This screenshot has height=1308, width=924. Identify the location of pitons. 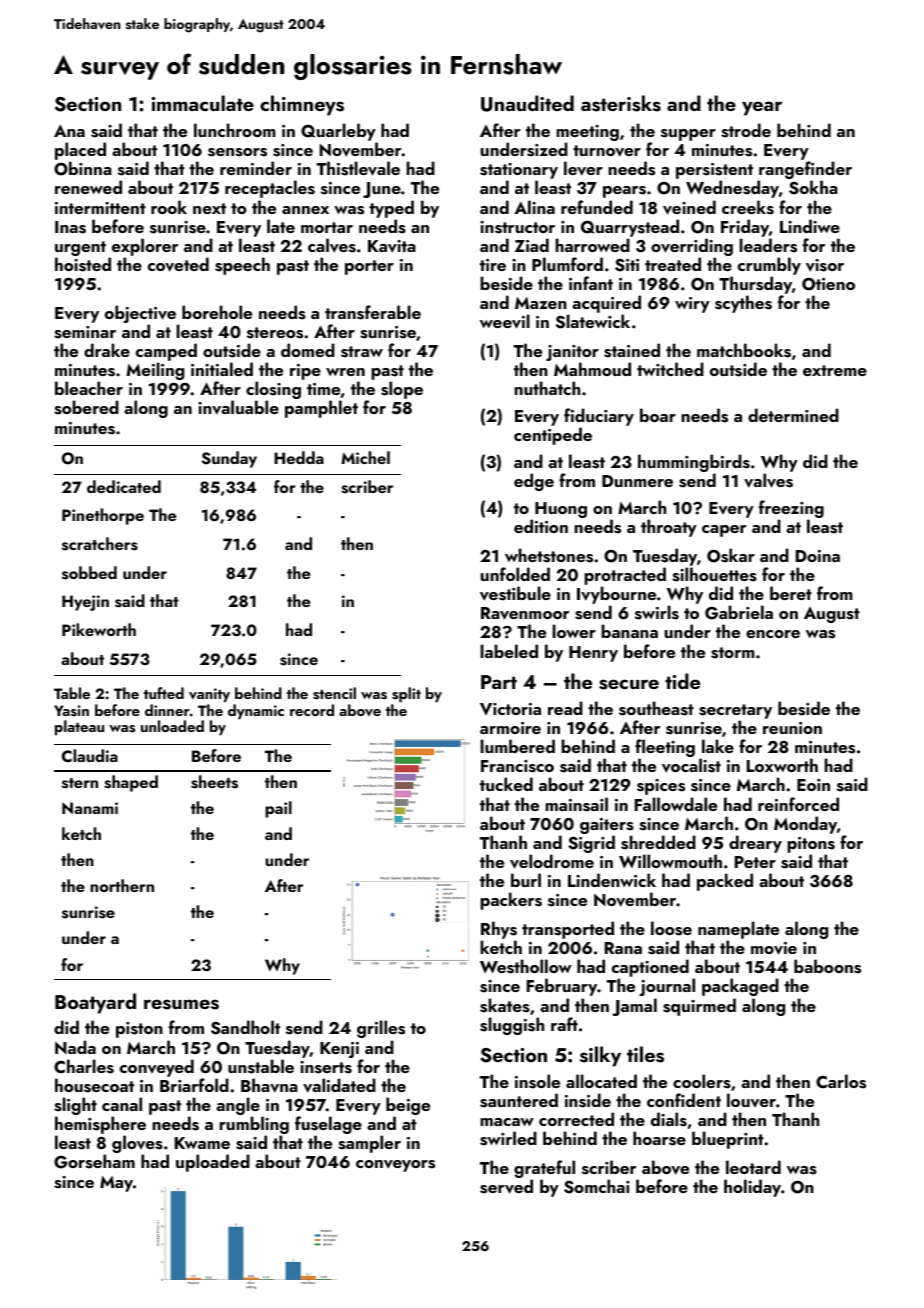
(811, 845).
